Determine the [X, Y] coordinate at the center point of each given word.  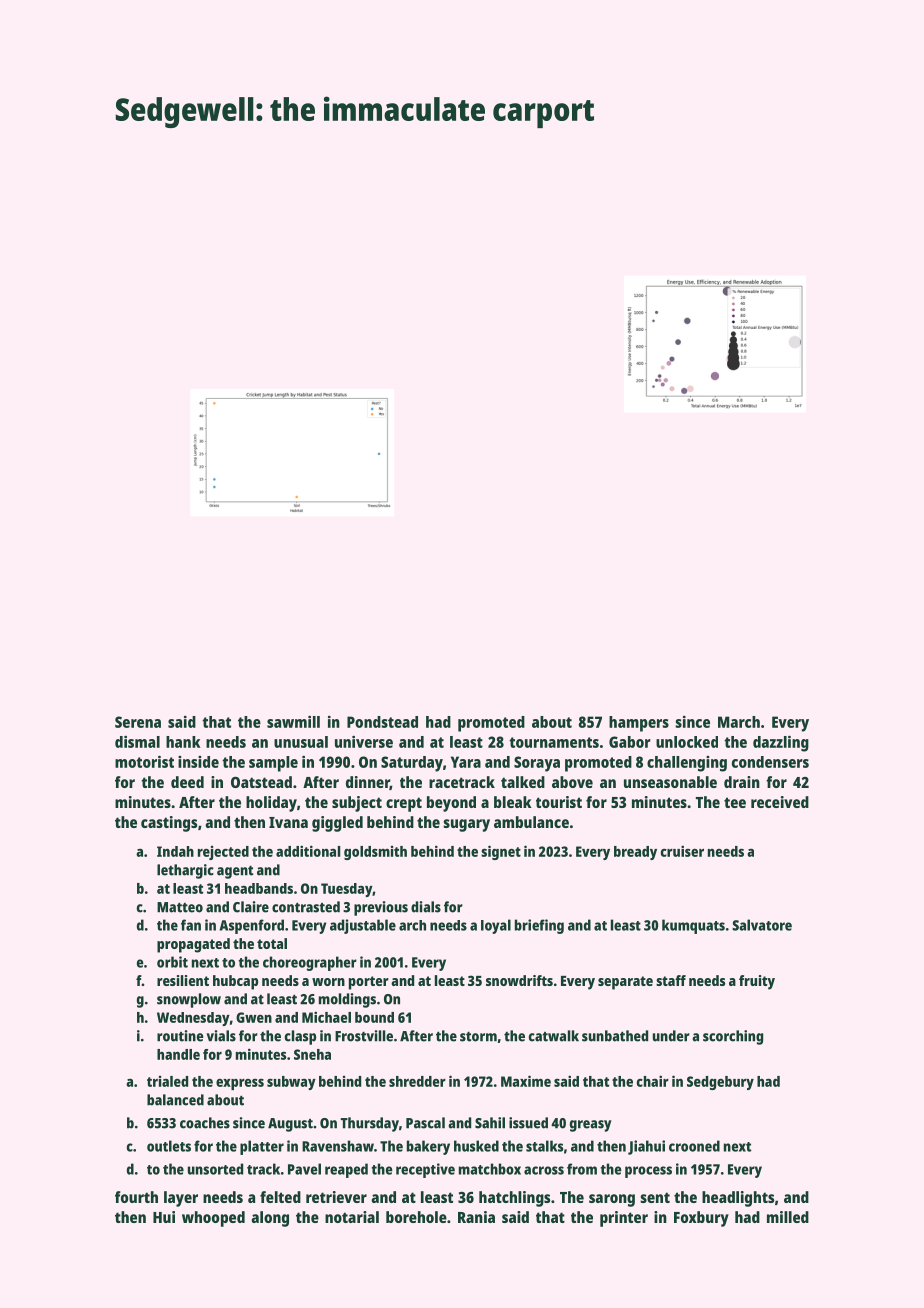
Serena [138, 722]
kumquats [693, 926]
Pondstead [382, 722]
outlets [169, 1146]
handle [178, 1054]
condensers [770, 762]
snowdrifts [519, 980]
